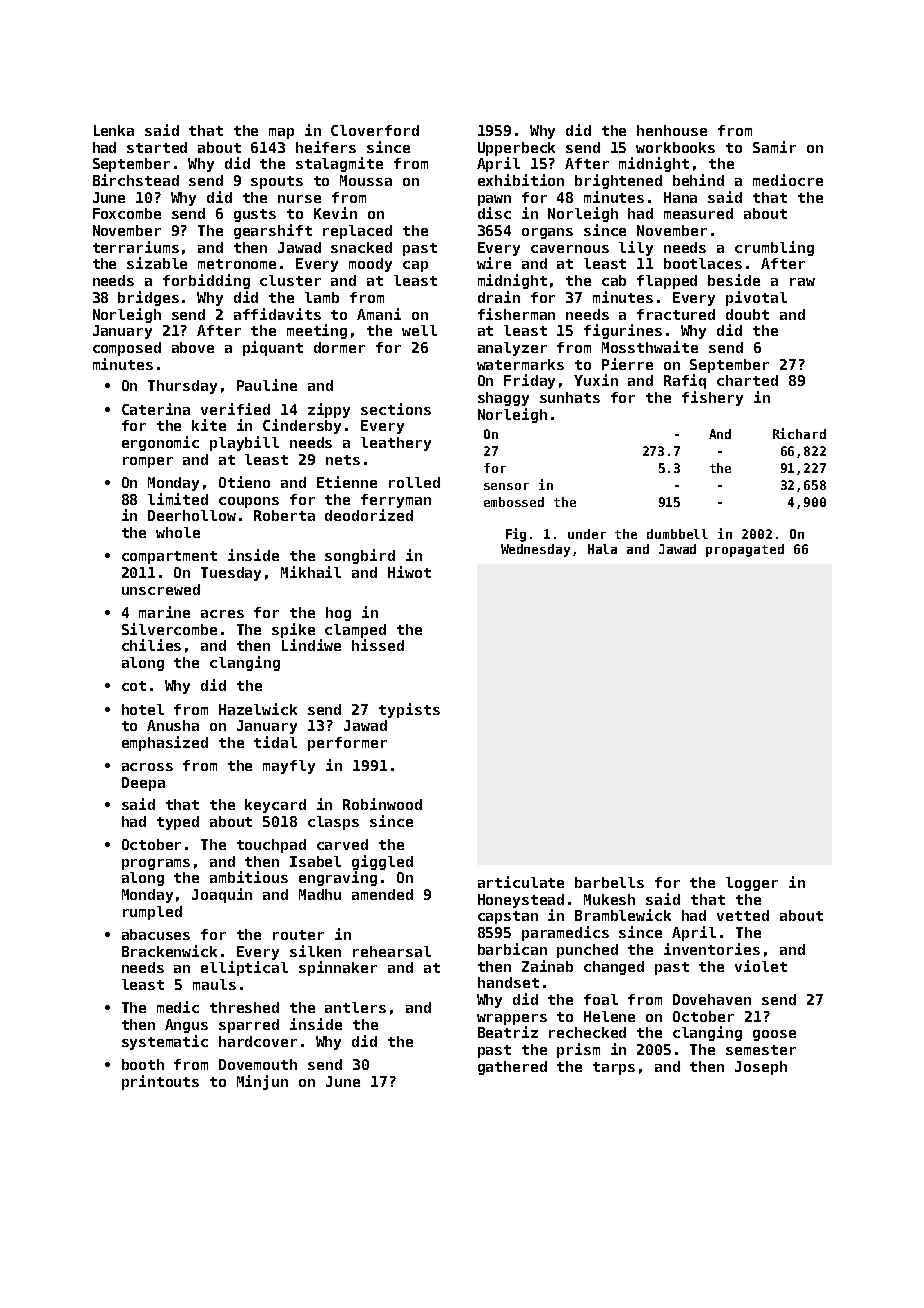 The height and width of the screenshot is (1308, 924). Describe the element at coordinates (160, 1082) in the screenshot. I see `printouts` at that location.
